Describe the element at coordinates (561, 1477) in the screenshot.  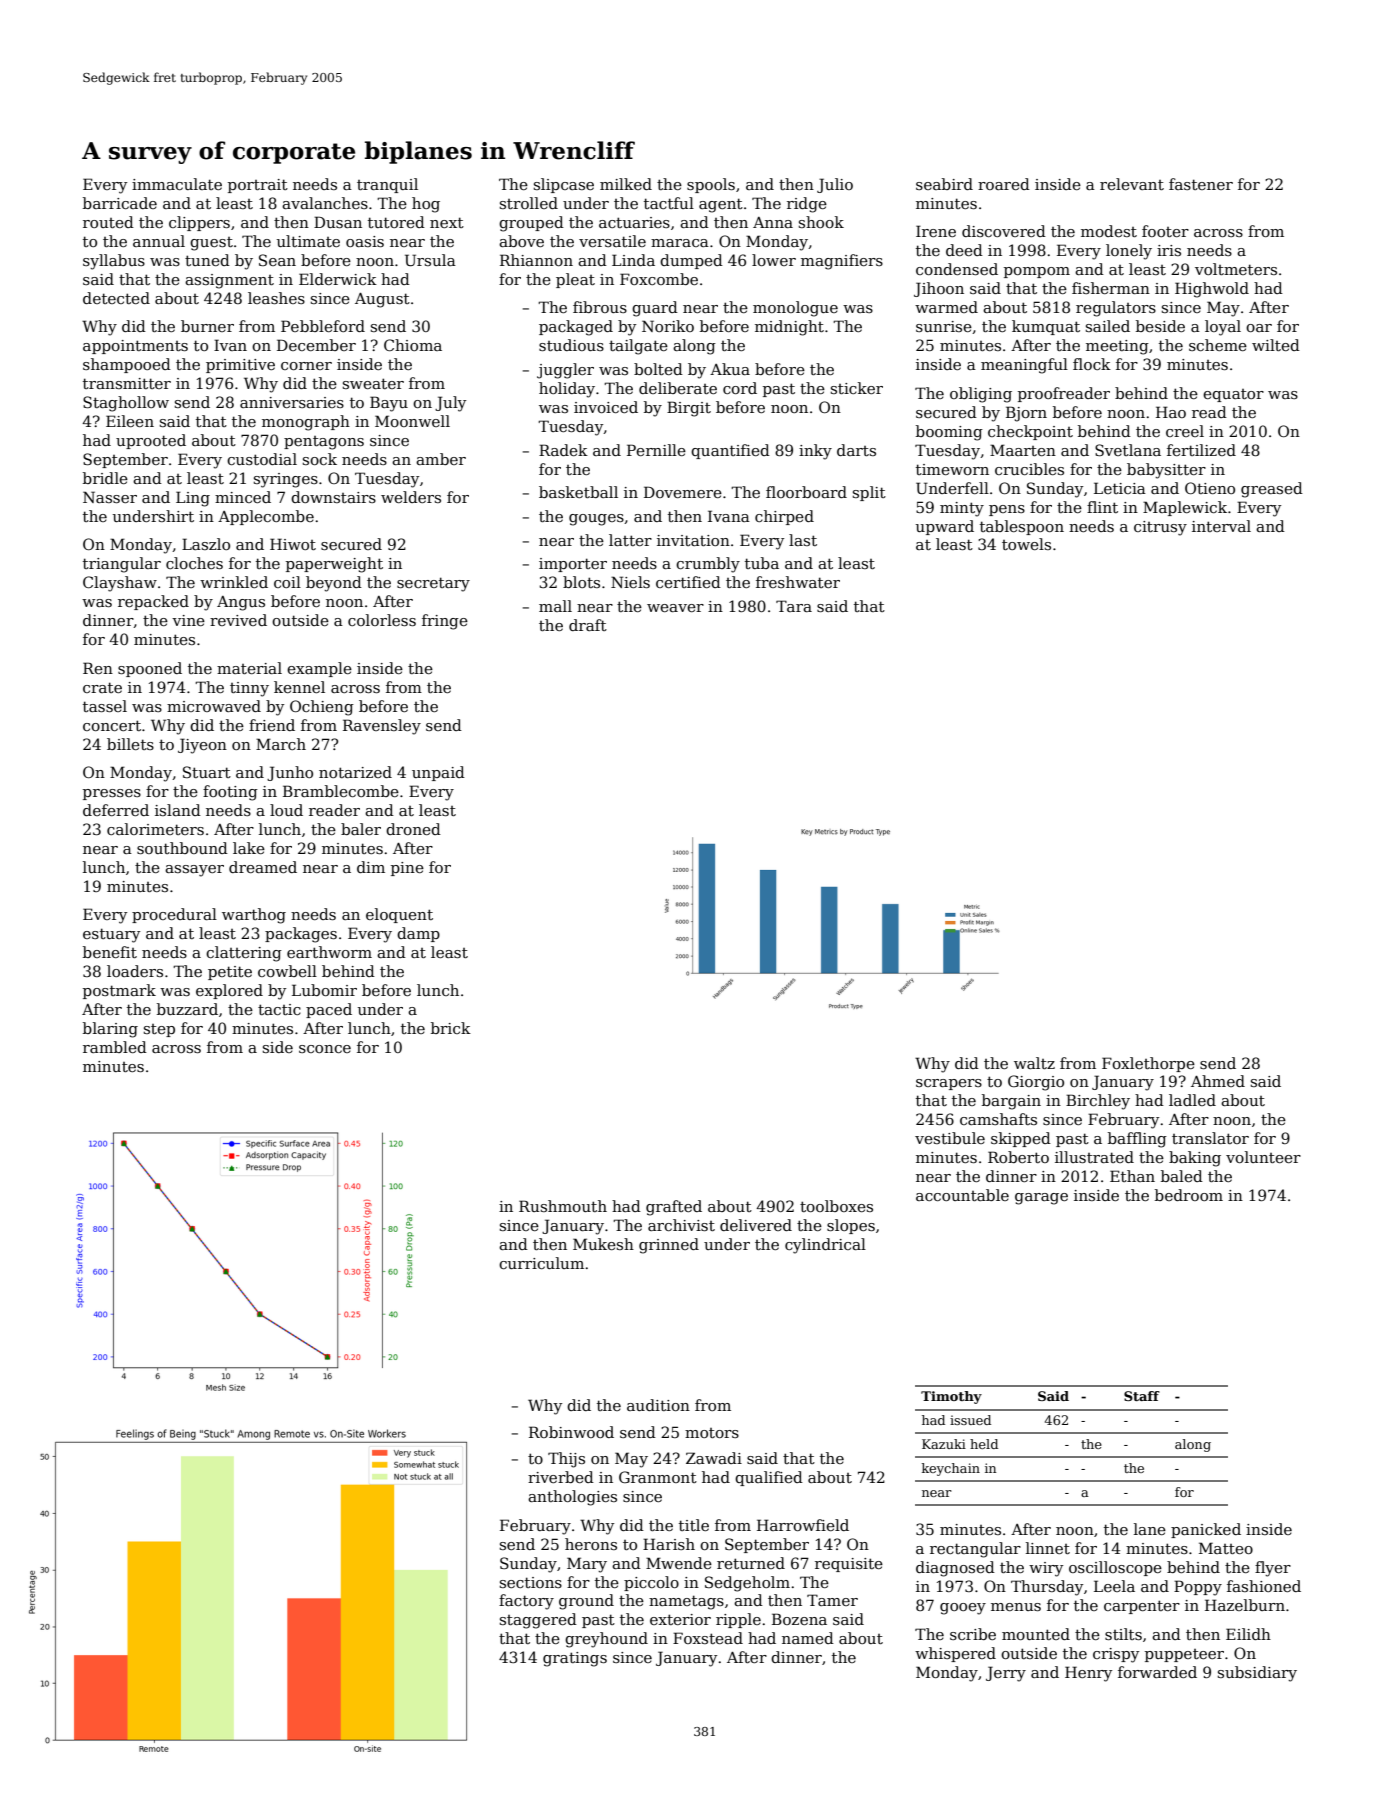
I see `riverbed` at that location.
